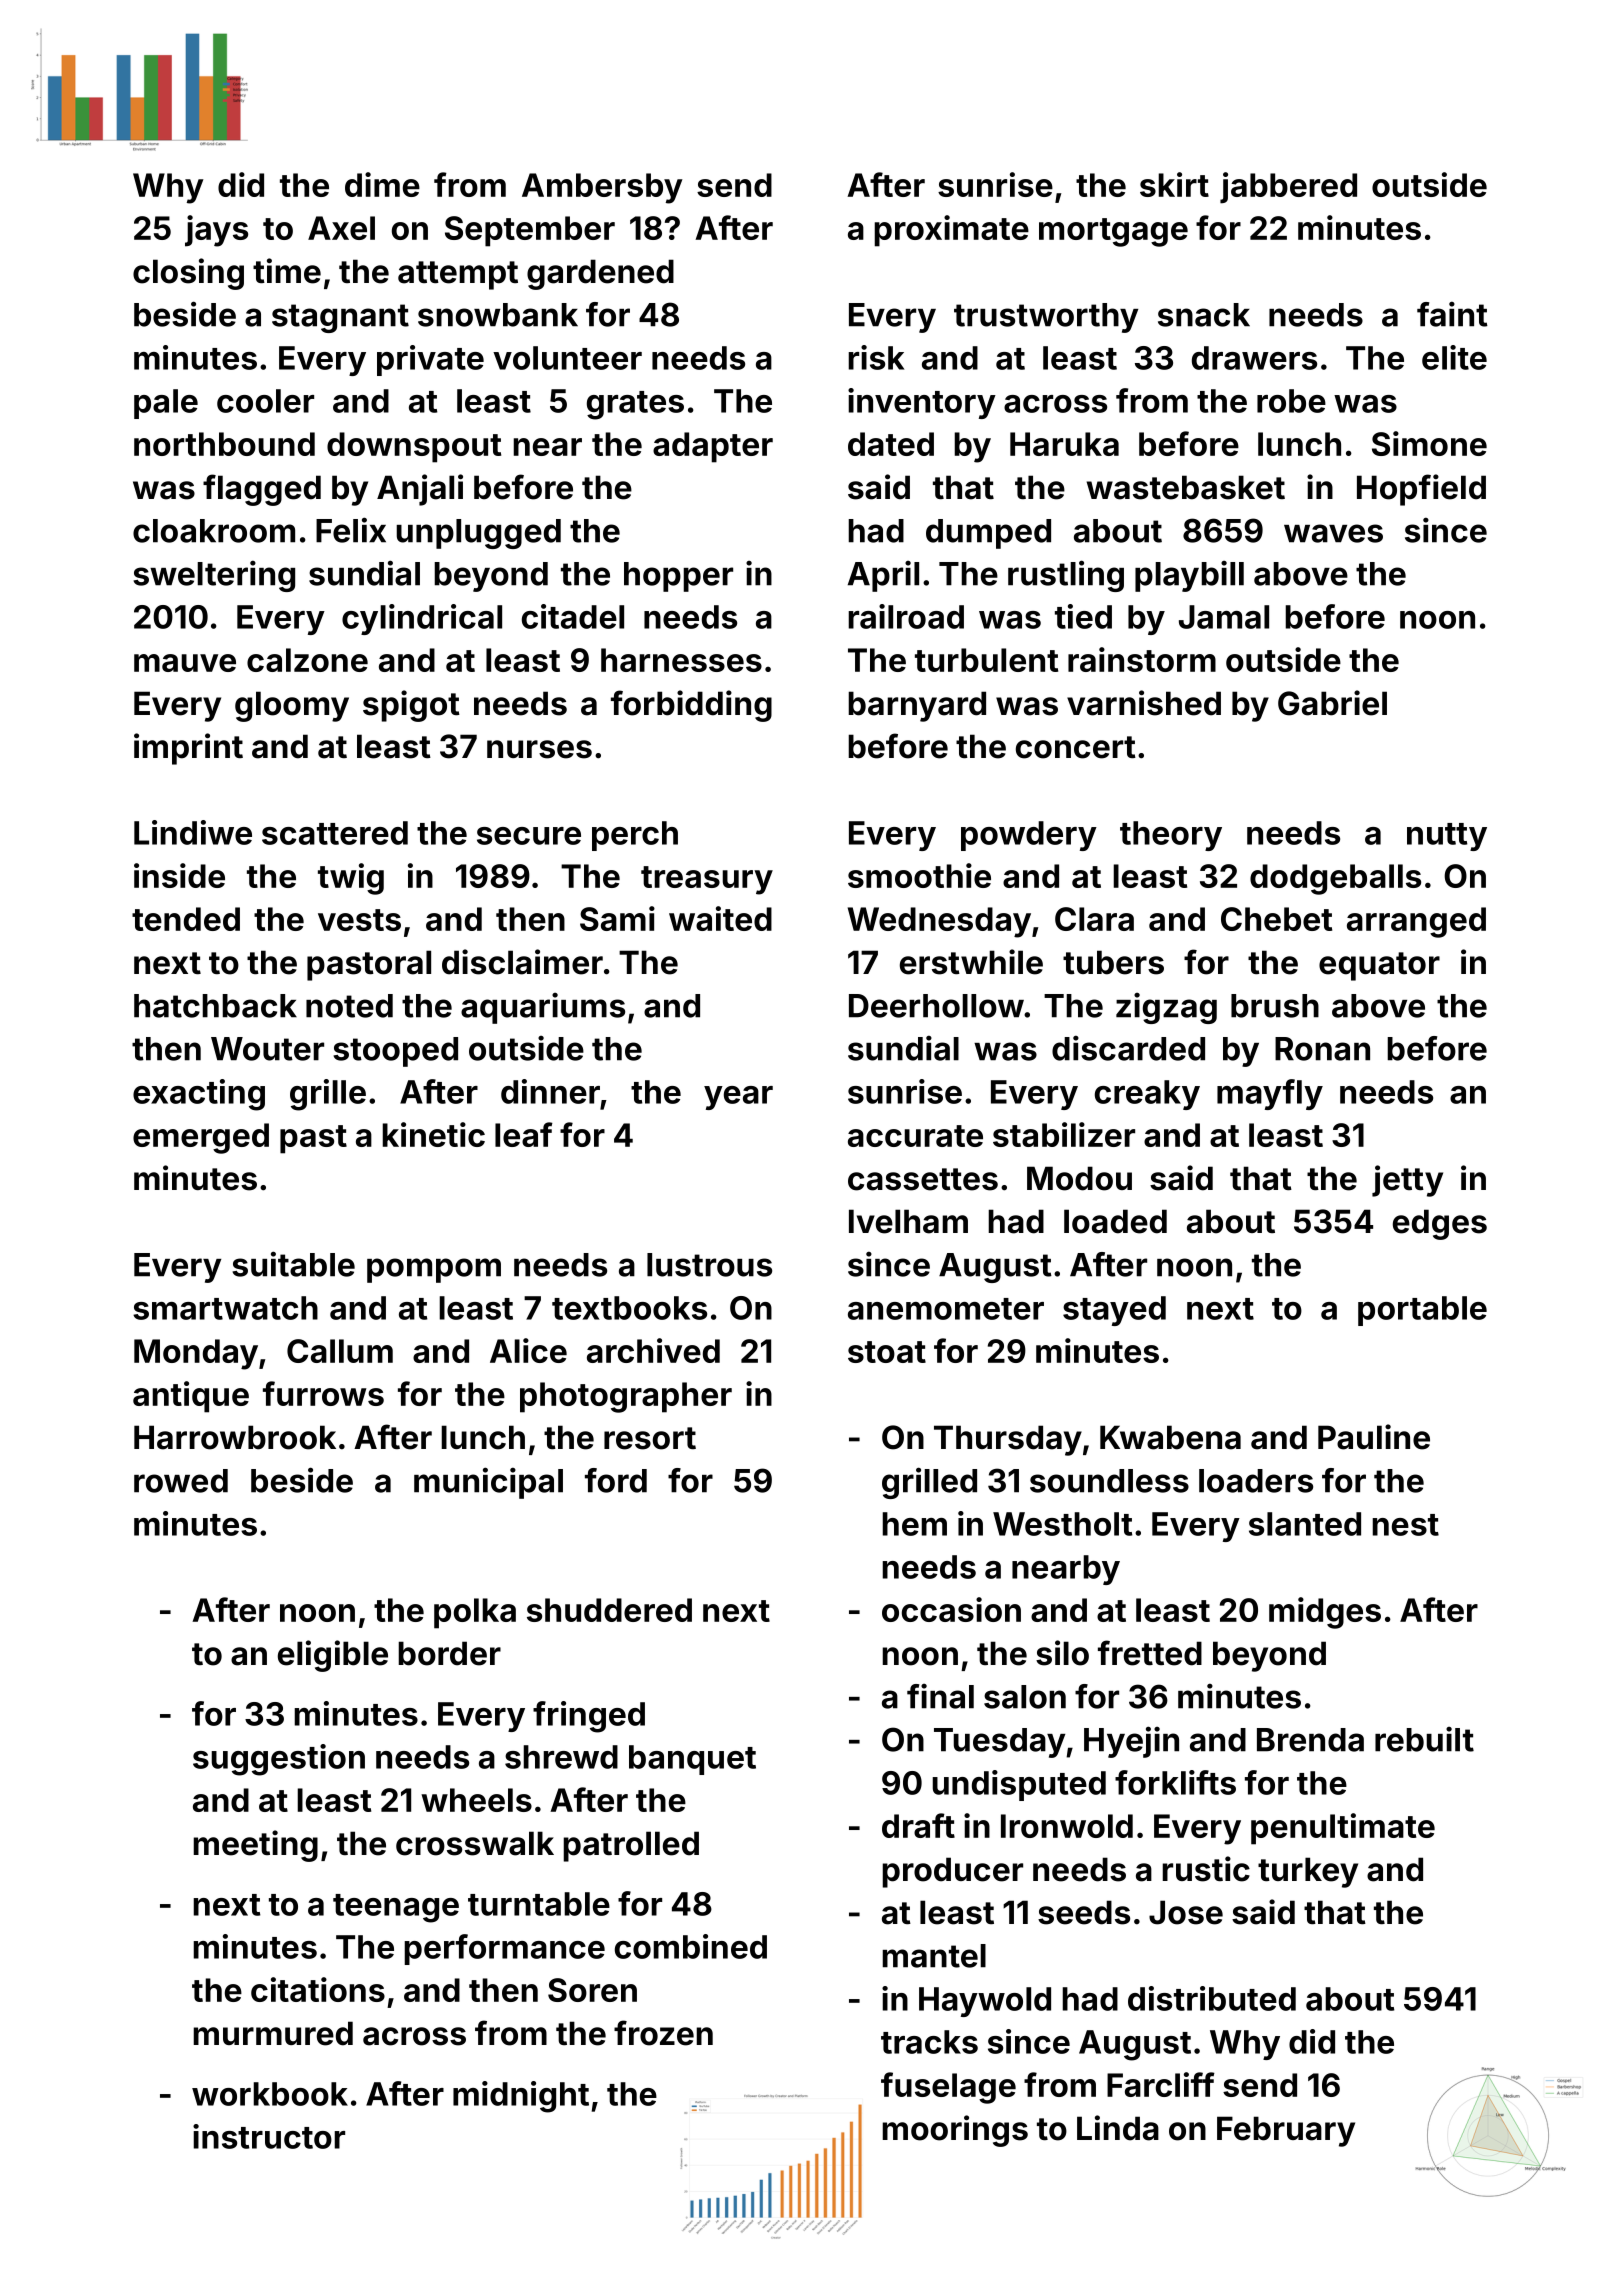  I want to click on sweltering, so click(214, 576).
